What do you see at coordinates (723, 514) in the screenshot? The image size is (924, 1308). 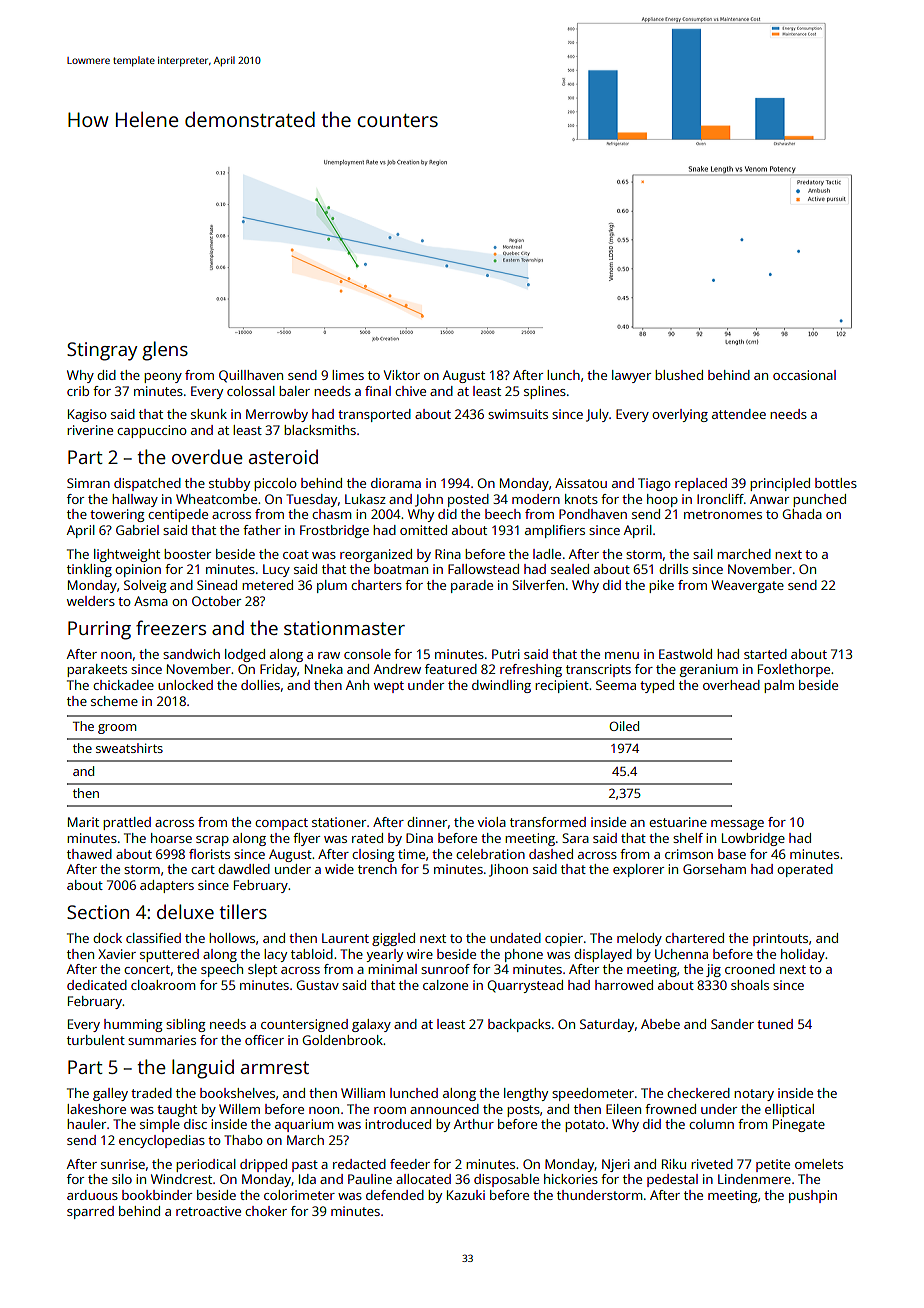 I see `metronomes` at bounding box center [723, 514].
